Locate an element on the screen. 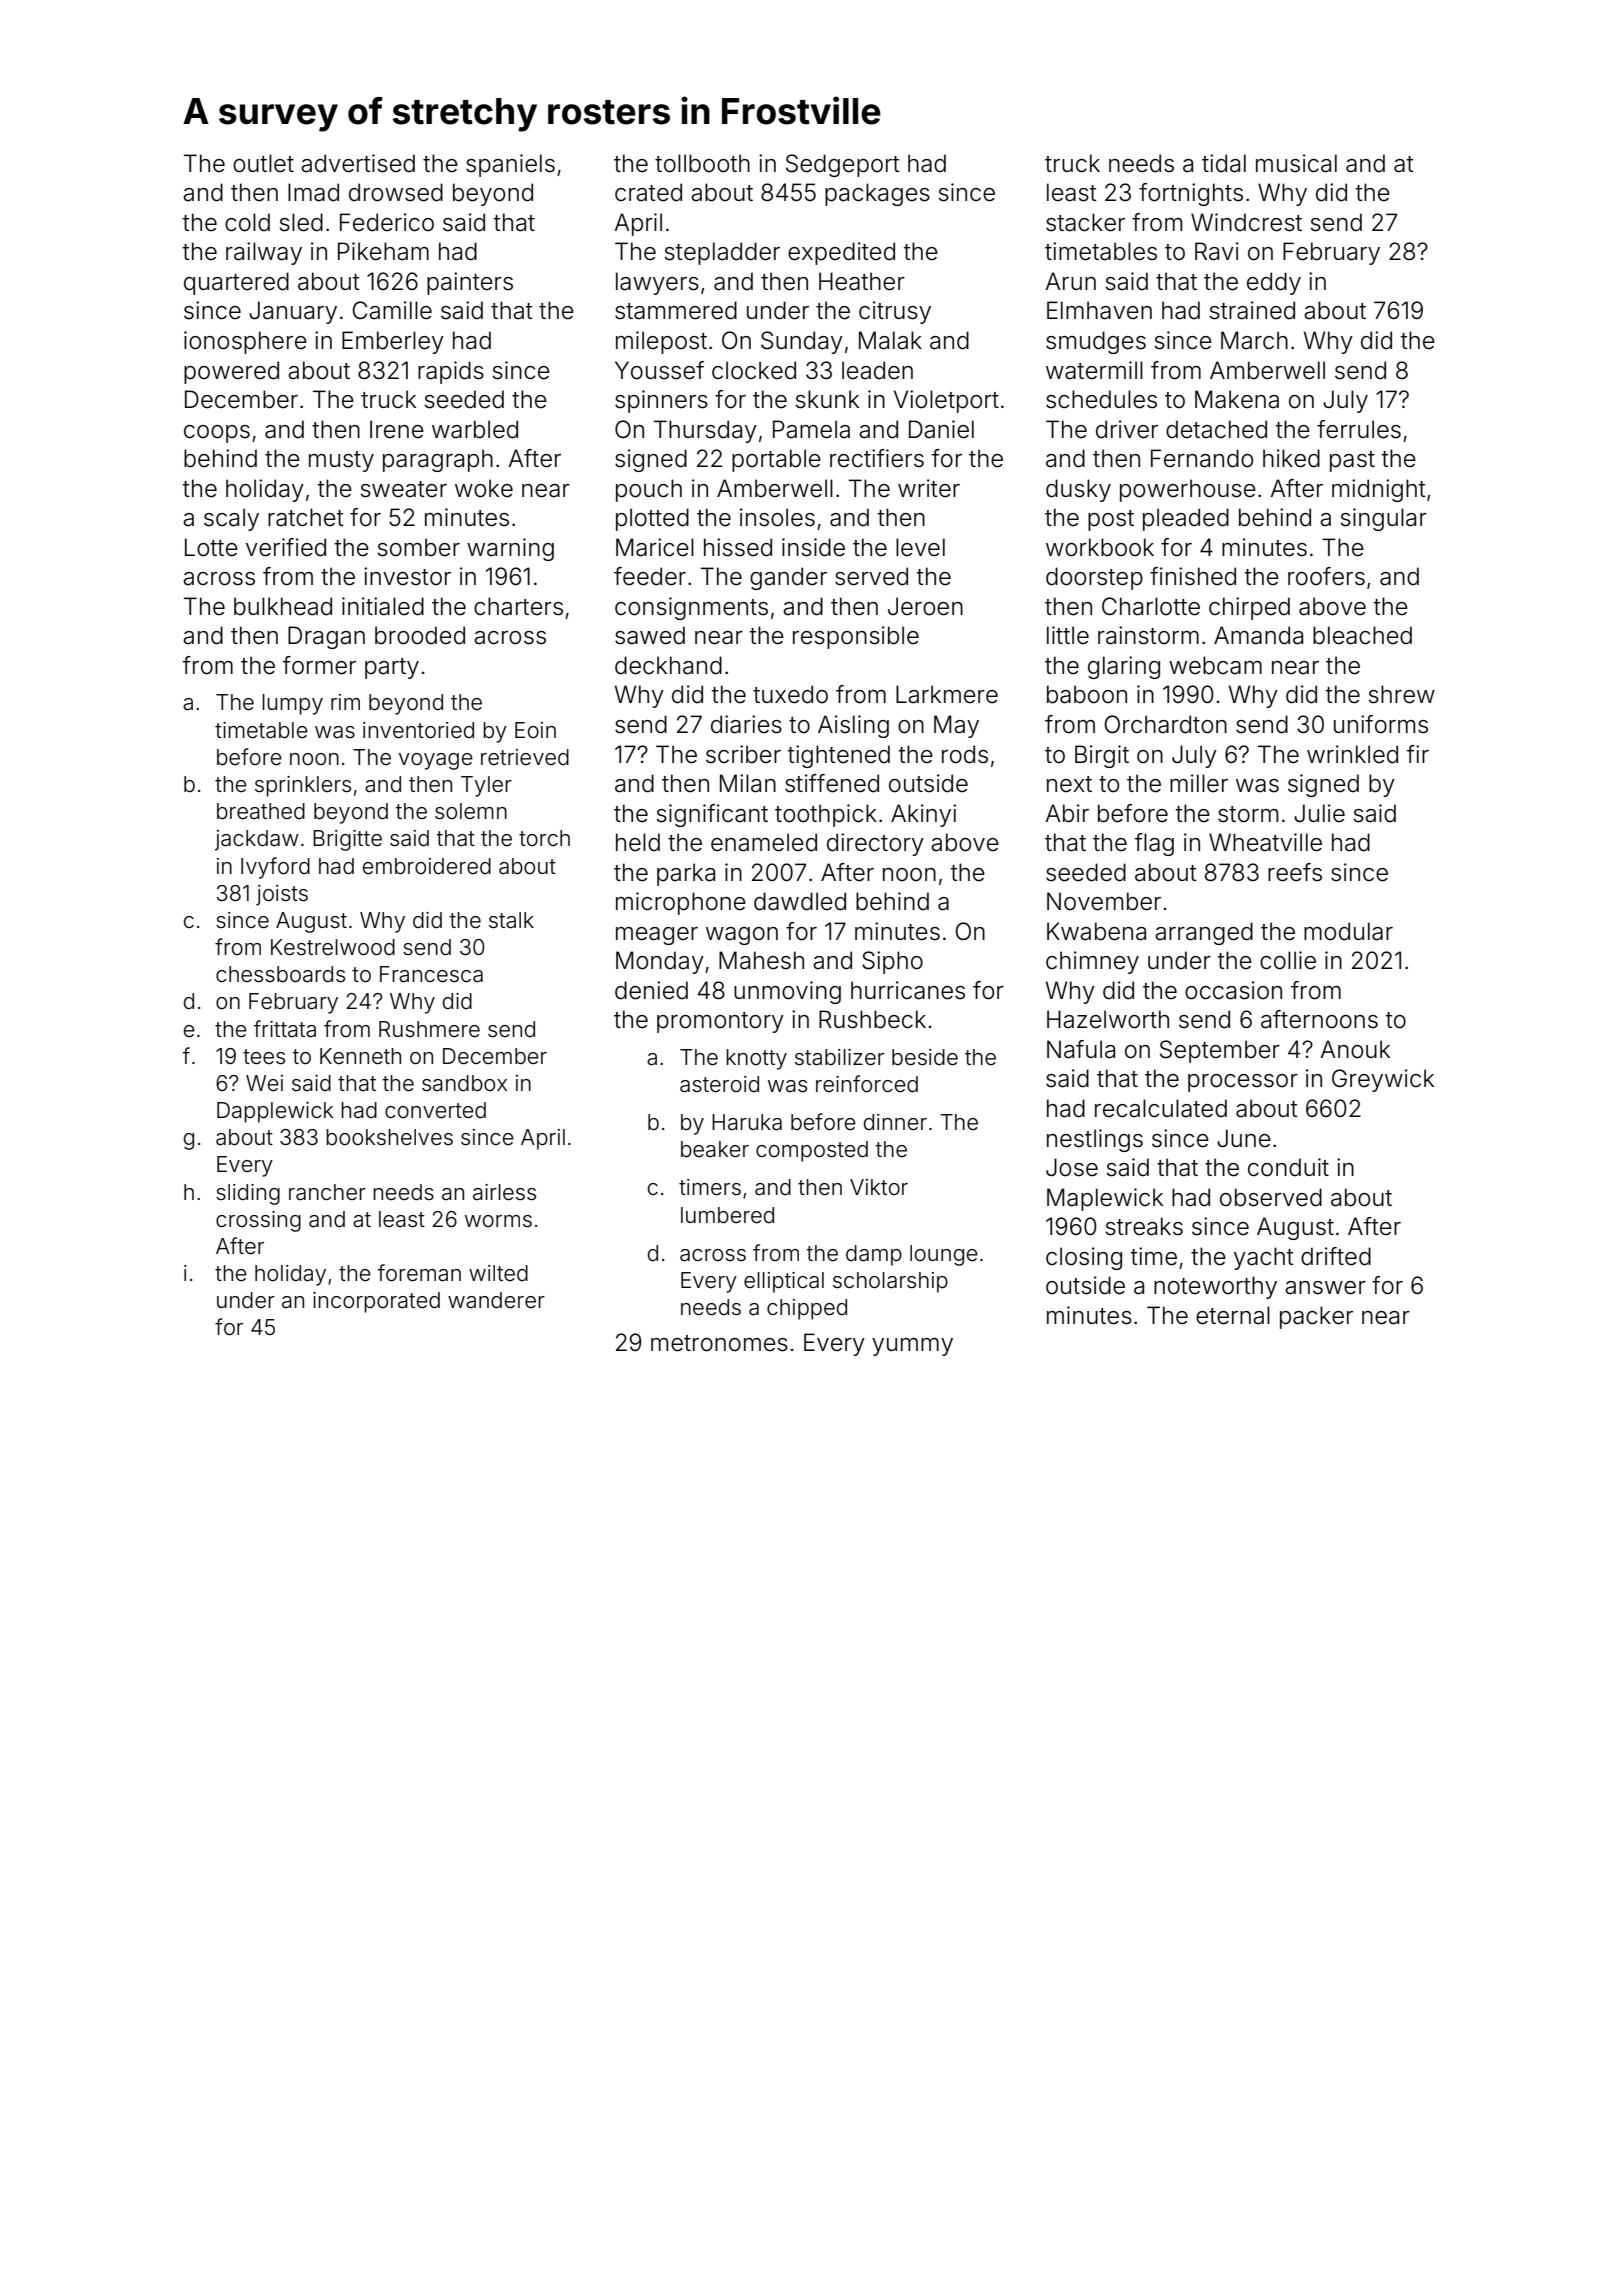 This screenshot has width=1620, height=2292. lumbered is located at coordinates (727, 1215).
